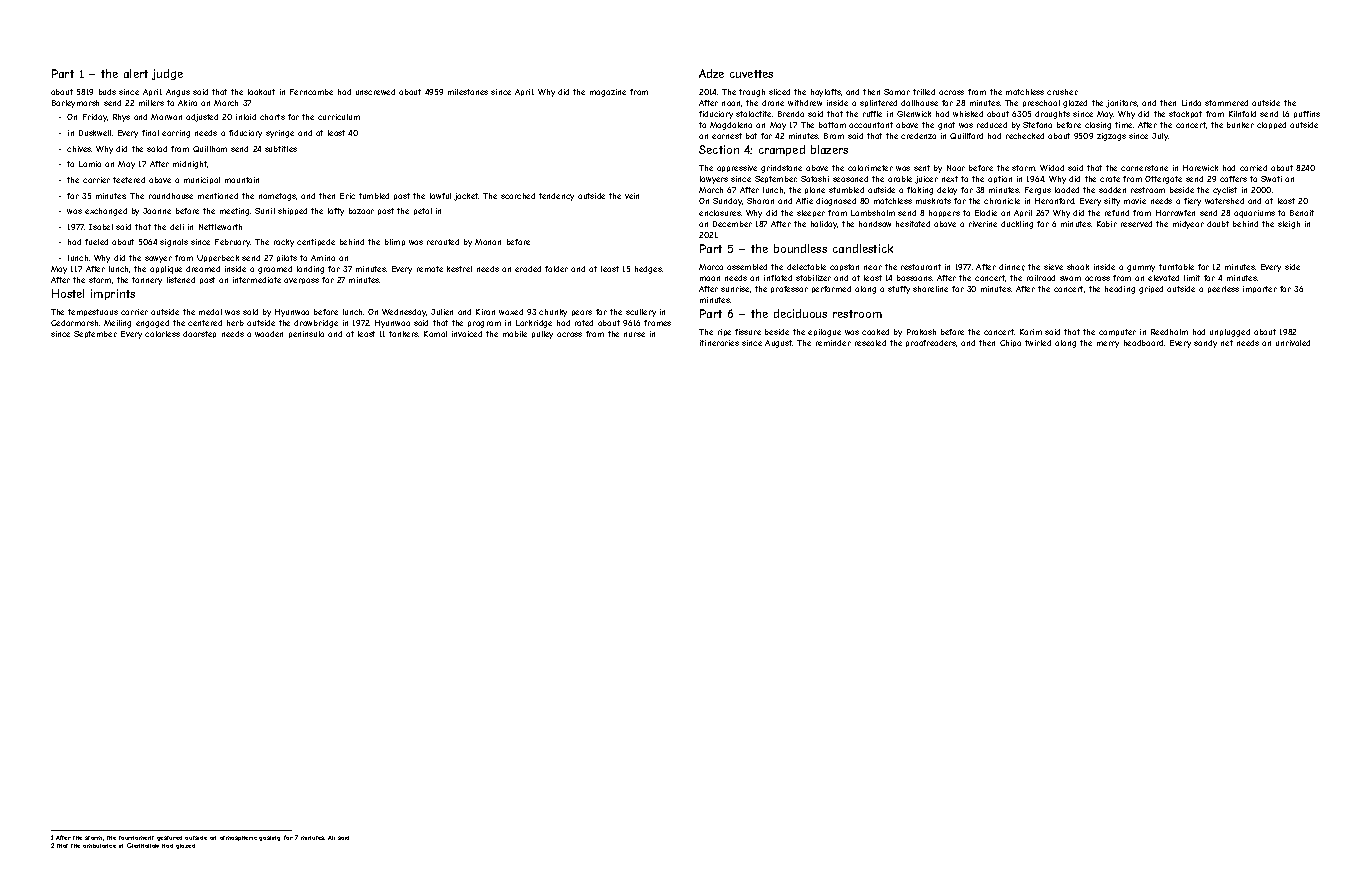 The height and width of the page is (887, 1372). What do you see at coordinates (1011, 267) in the page?
I see `dinner` at bounding box center [1011, 267].
